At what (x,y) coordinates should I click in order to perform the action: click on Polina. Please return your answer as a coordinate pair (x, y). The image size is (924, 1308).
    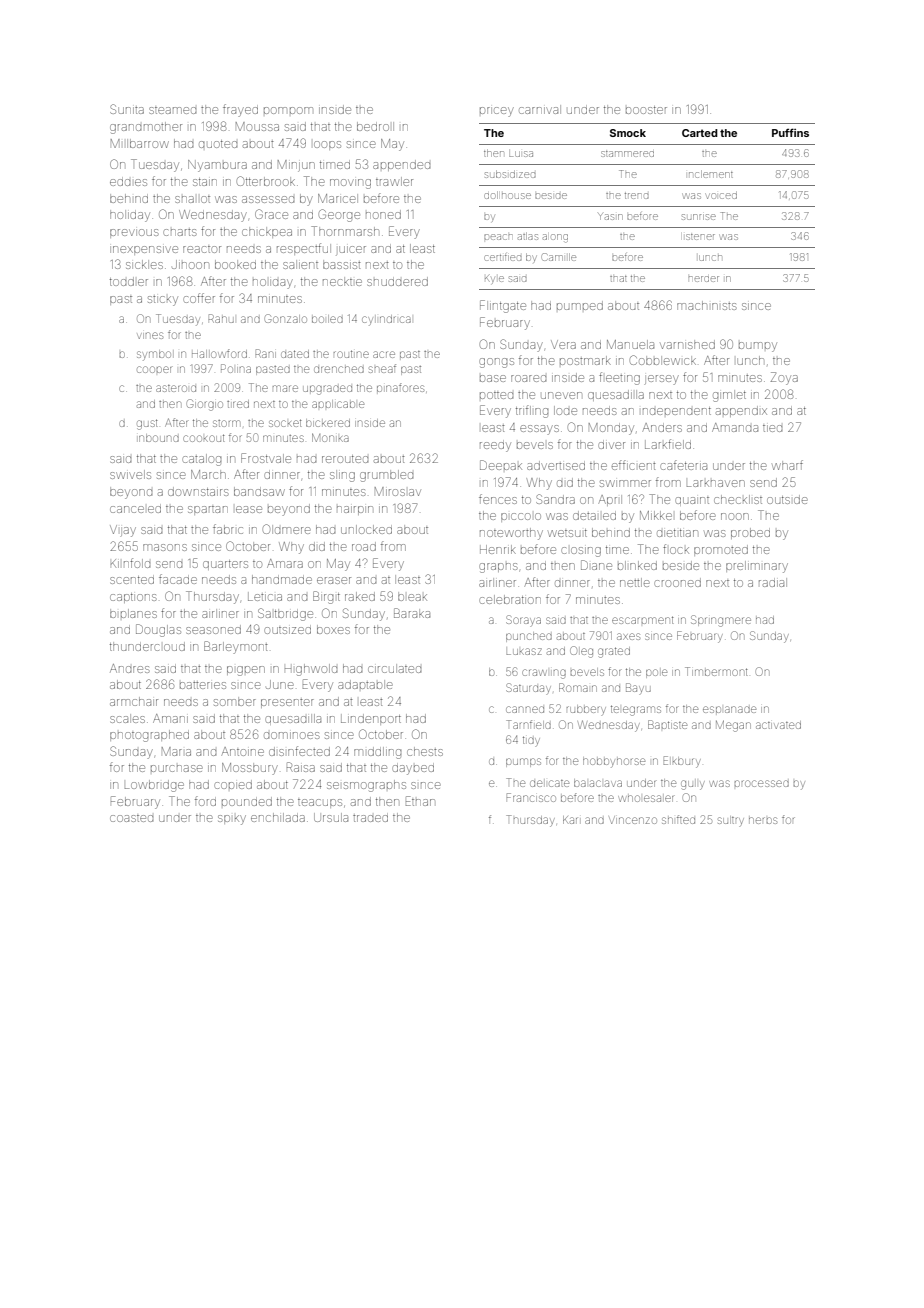
    Looking at the image, I should click on (236, 368).
